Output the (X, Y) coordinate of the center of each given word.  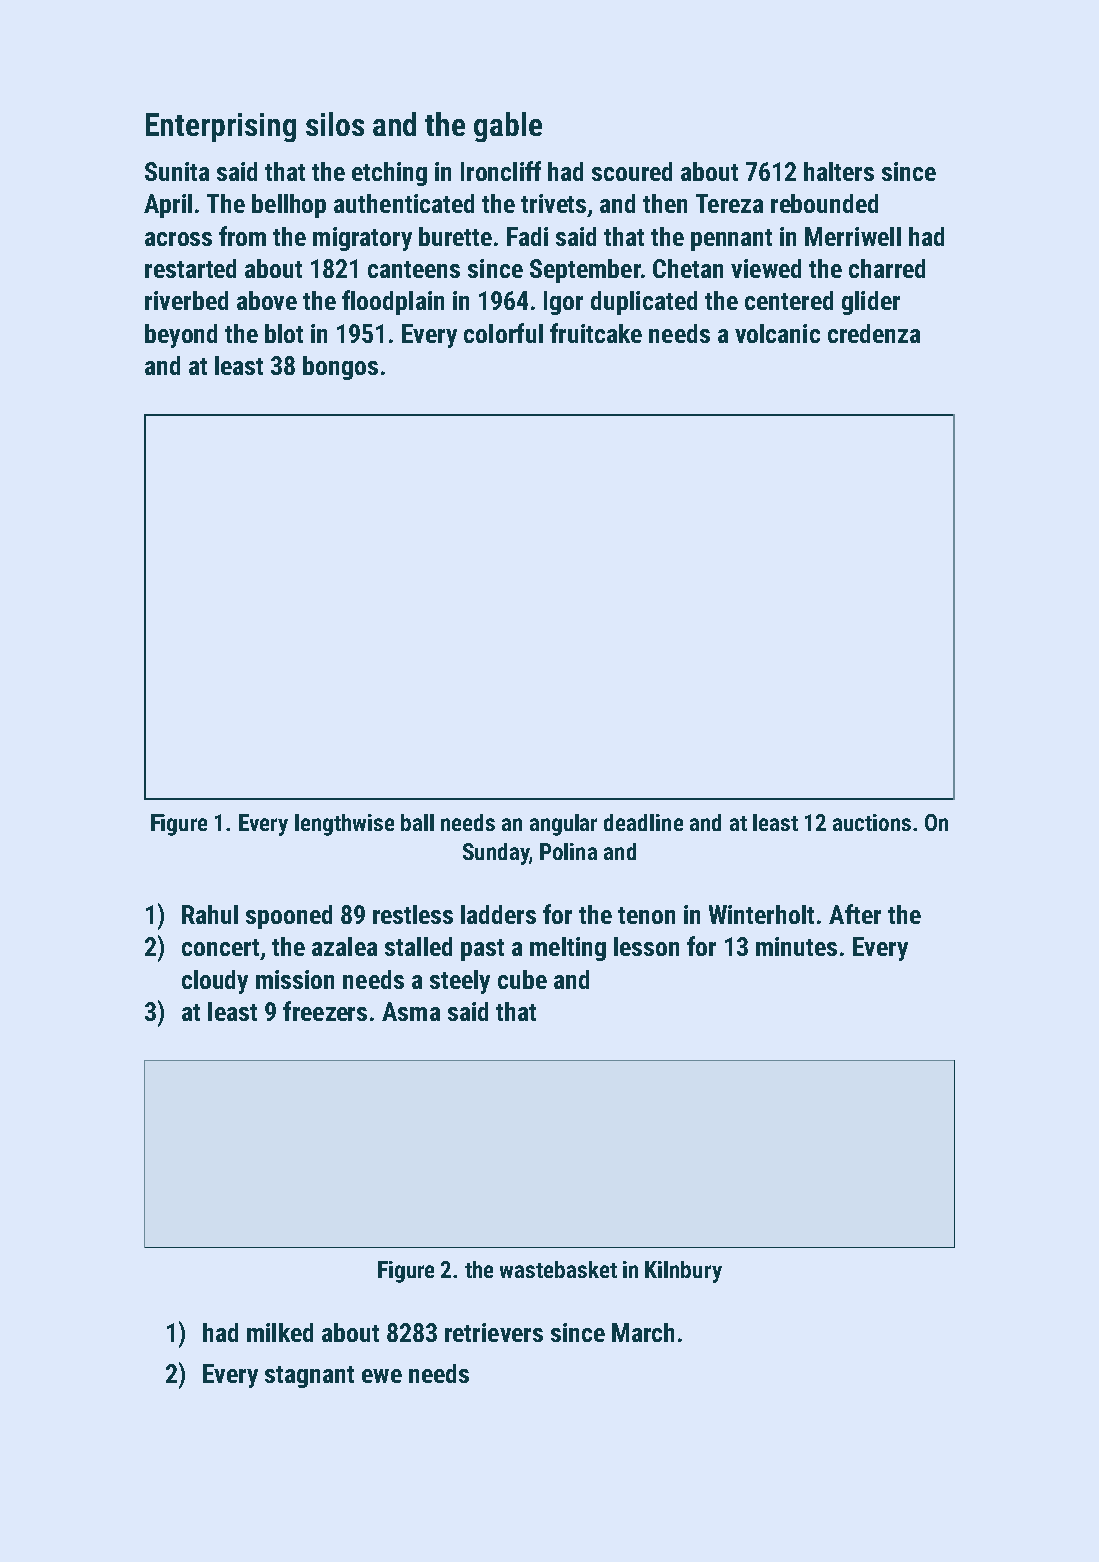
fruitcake (596, 333)
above (267, 300)
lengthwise (344, 825)
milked (280, 1332)
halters (839, 171)
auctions (872, 822)
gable (508, 127)
